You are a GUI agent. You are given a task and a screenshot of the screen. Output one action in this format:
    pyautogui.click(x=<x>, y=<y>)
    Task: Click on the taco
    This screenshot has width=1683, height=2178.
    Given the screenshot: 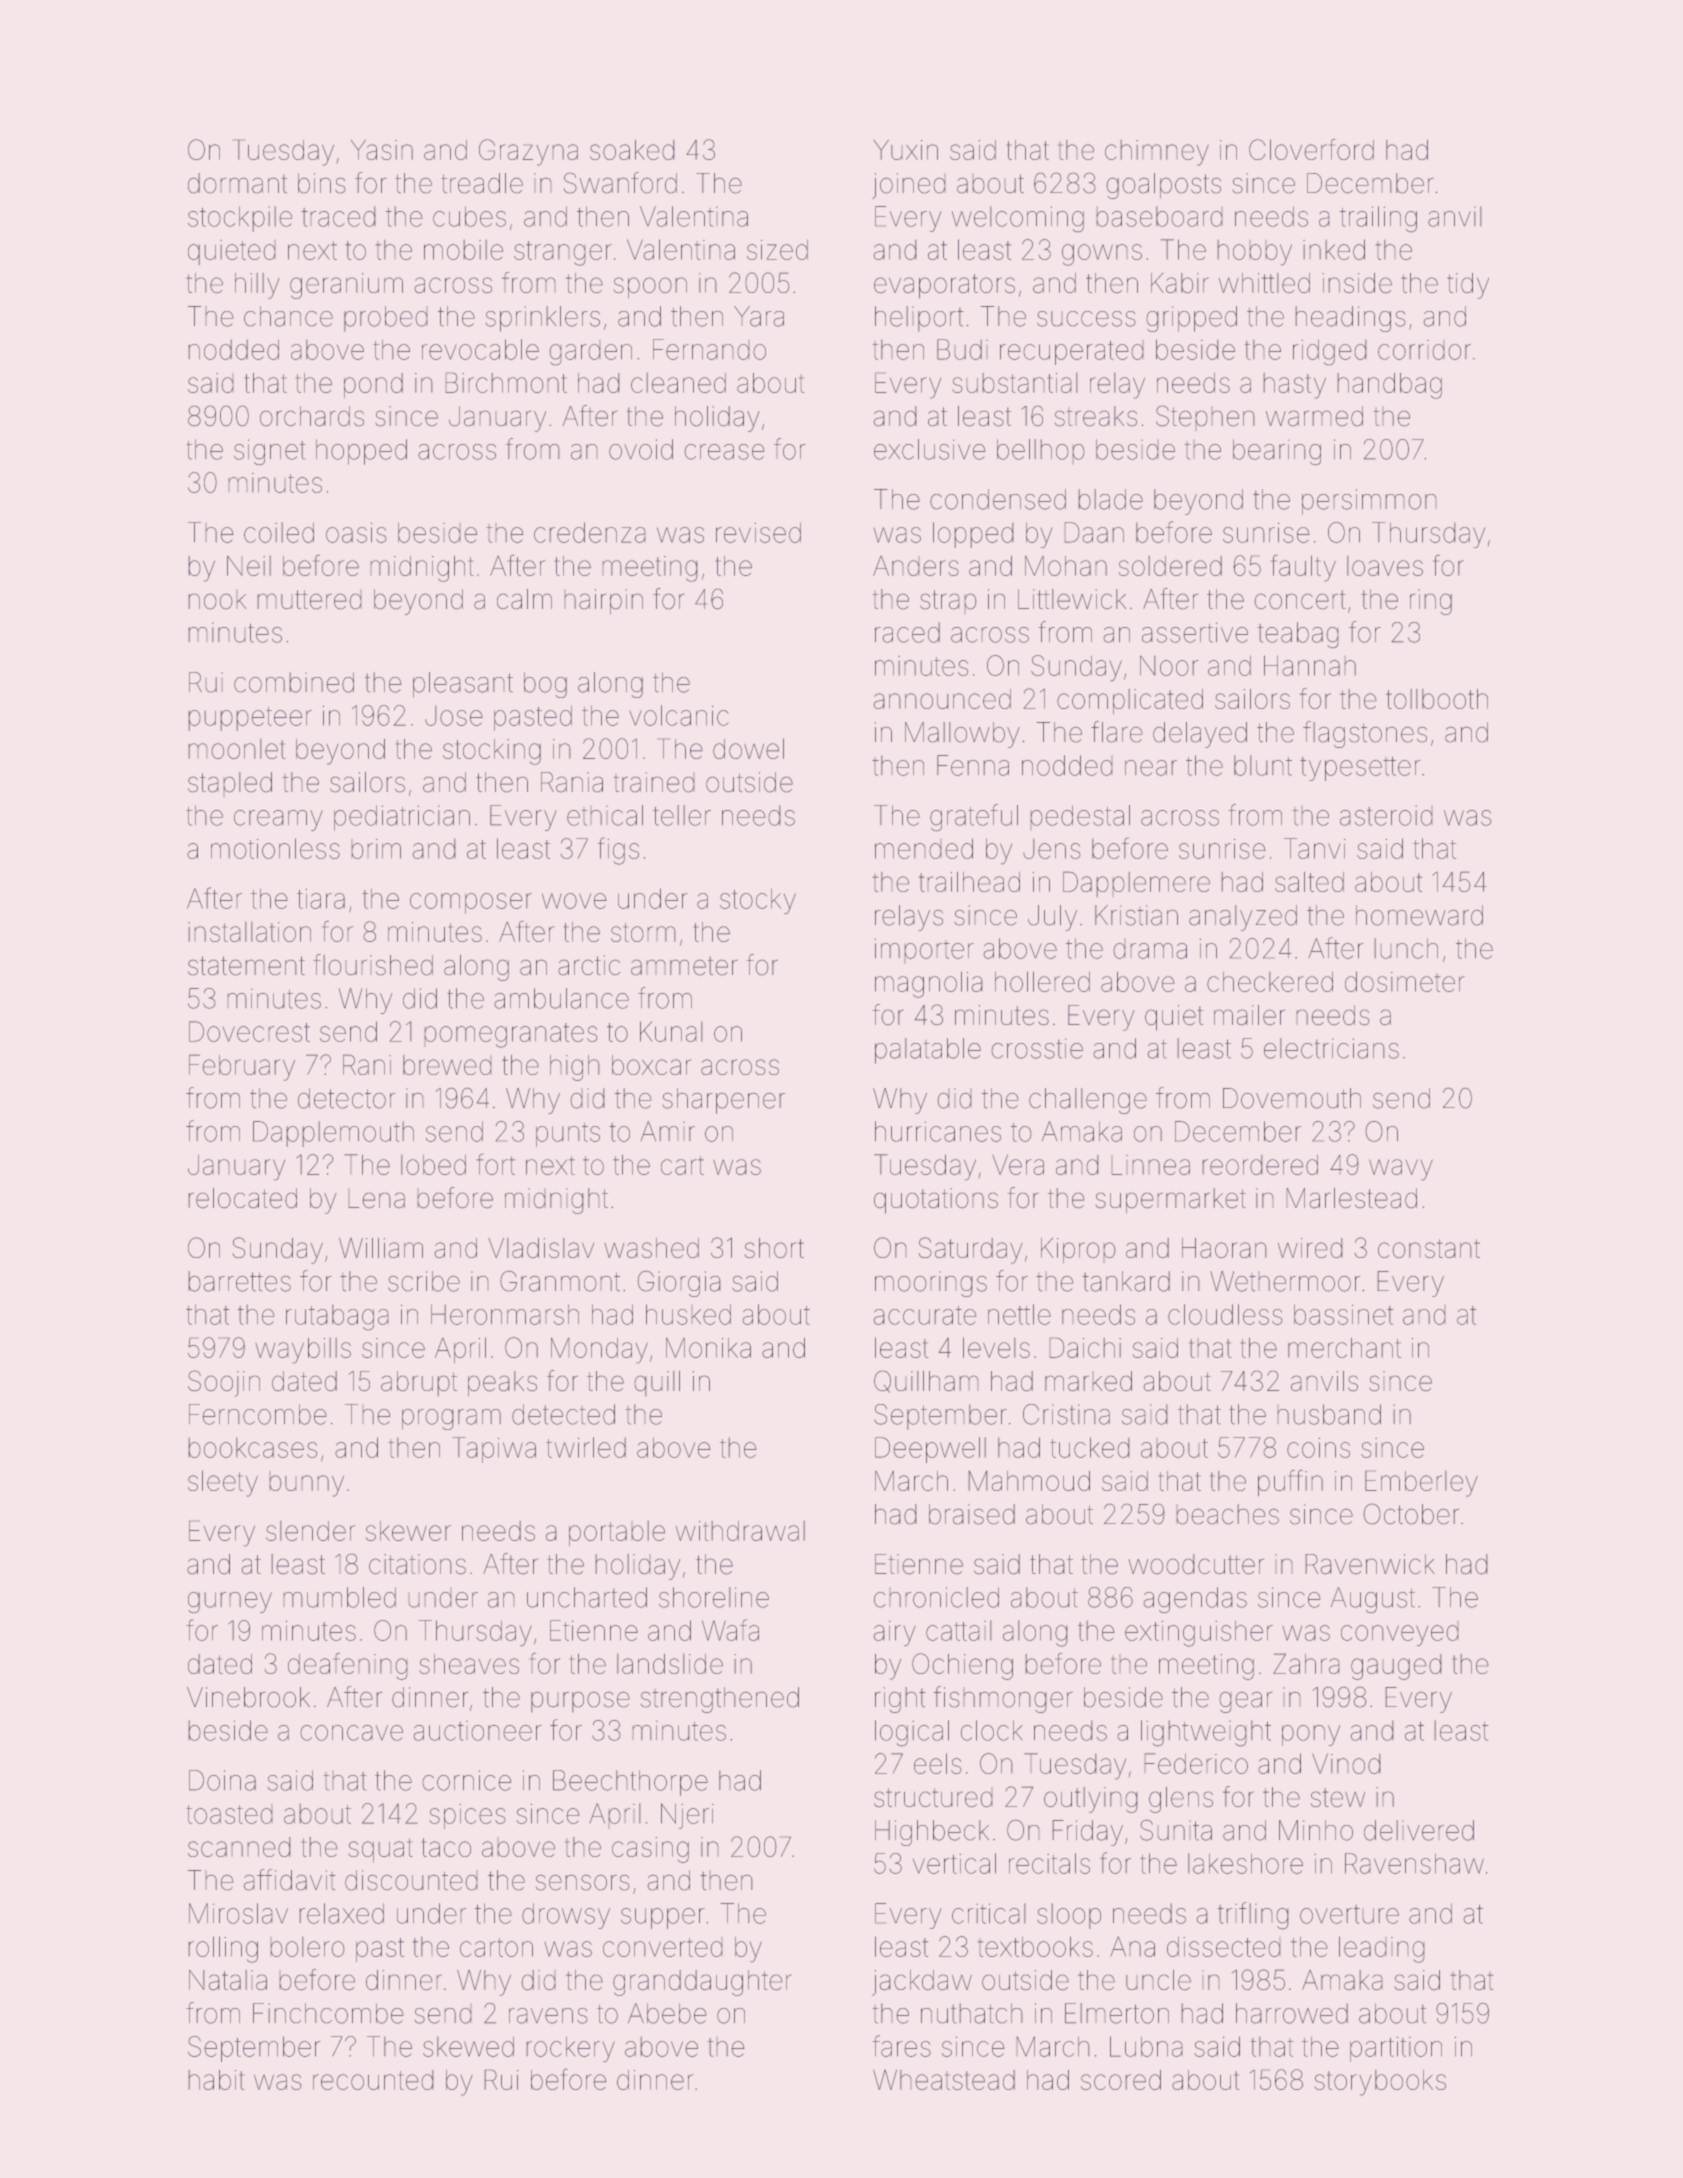 What is the action you would take?
    pyautogui.click(x=447, y=1847)
